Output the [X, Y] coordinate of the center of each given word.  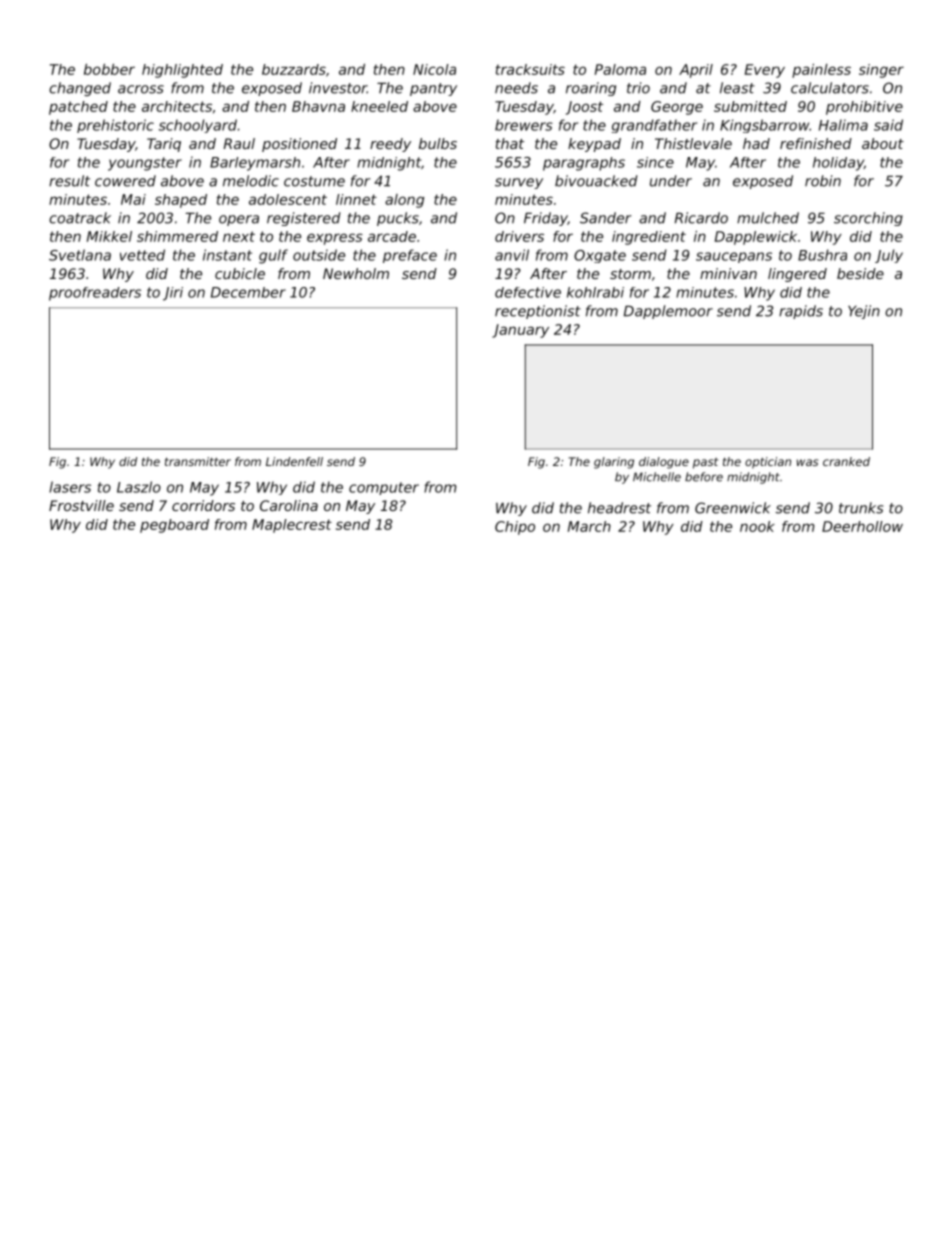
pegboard [174, 526]
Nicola [434, 69]
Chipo [515, 528]
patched [78, 108]
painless [821, 71]
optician [768, 463]
